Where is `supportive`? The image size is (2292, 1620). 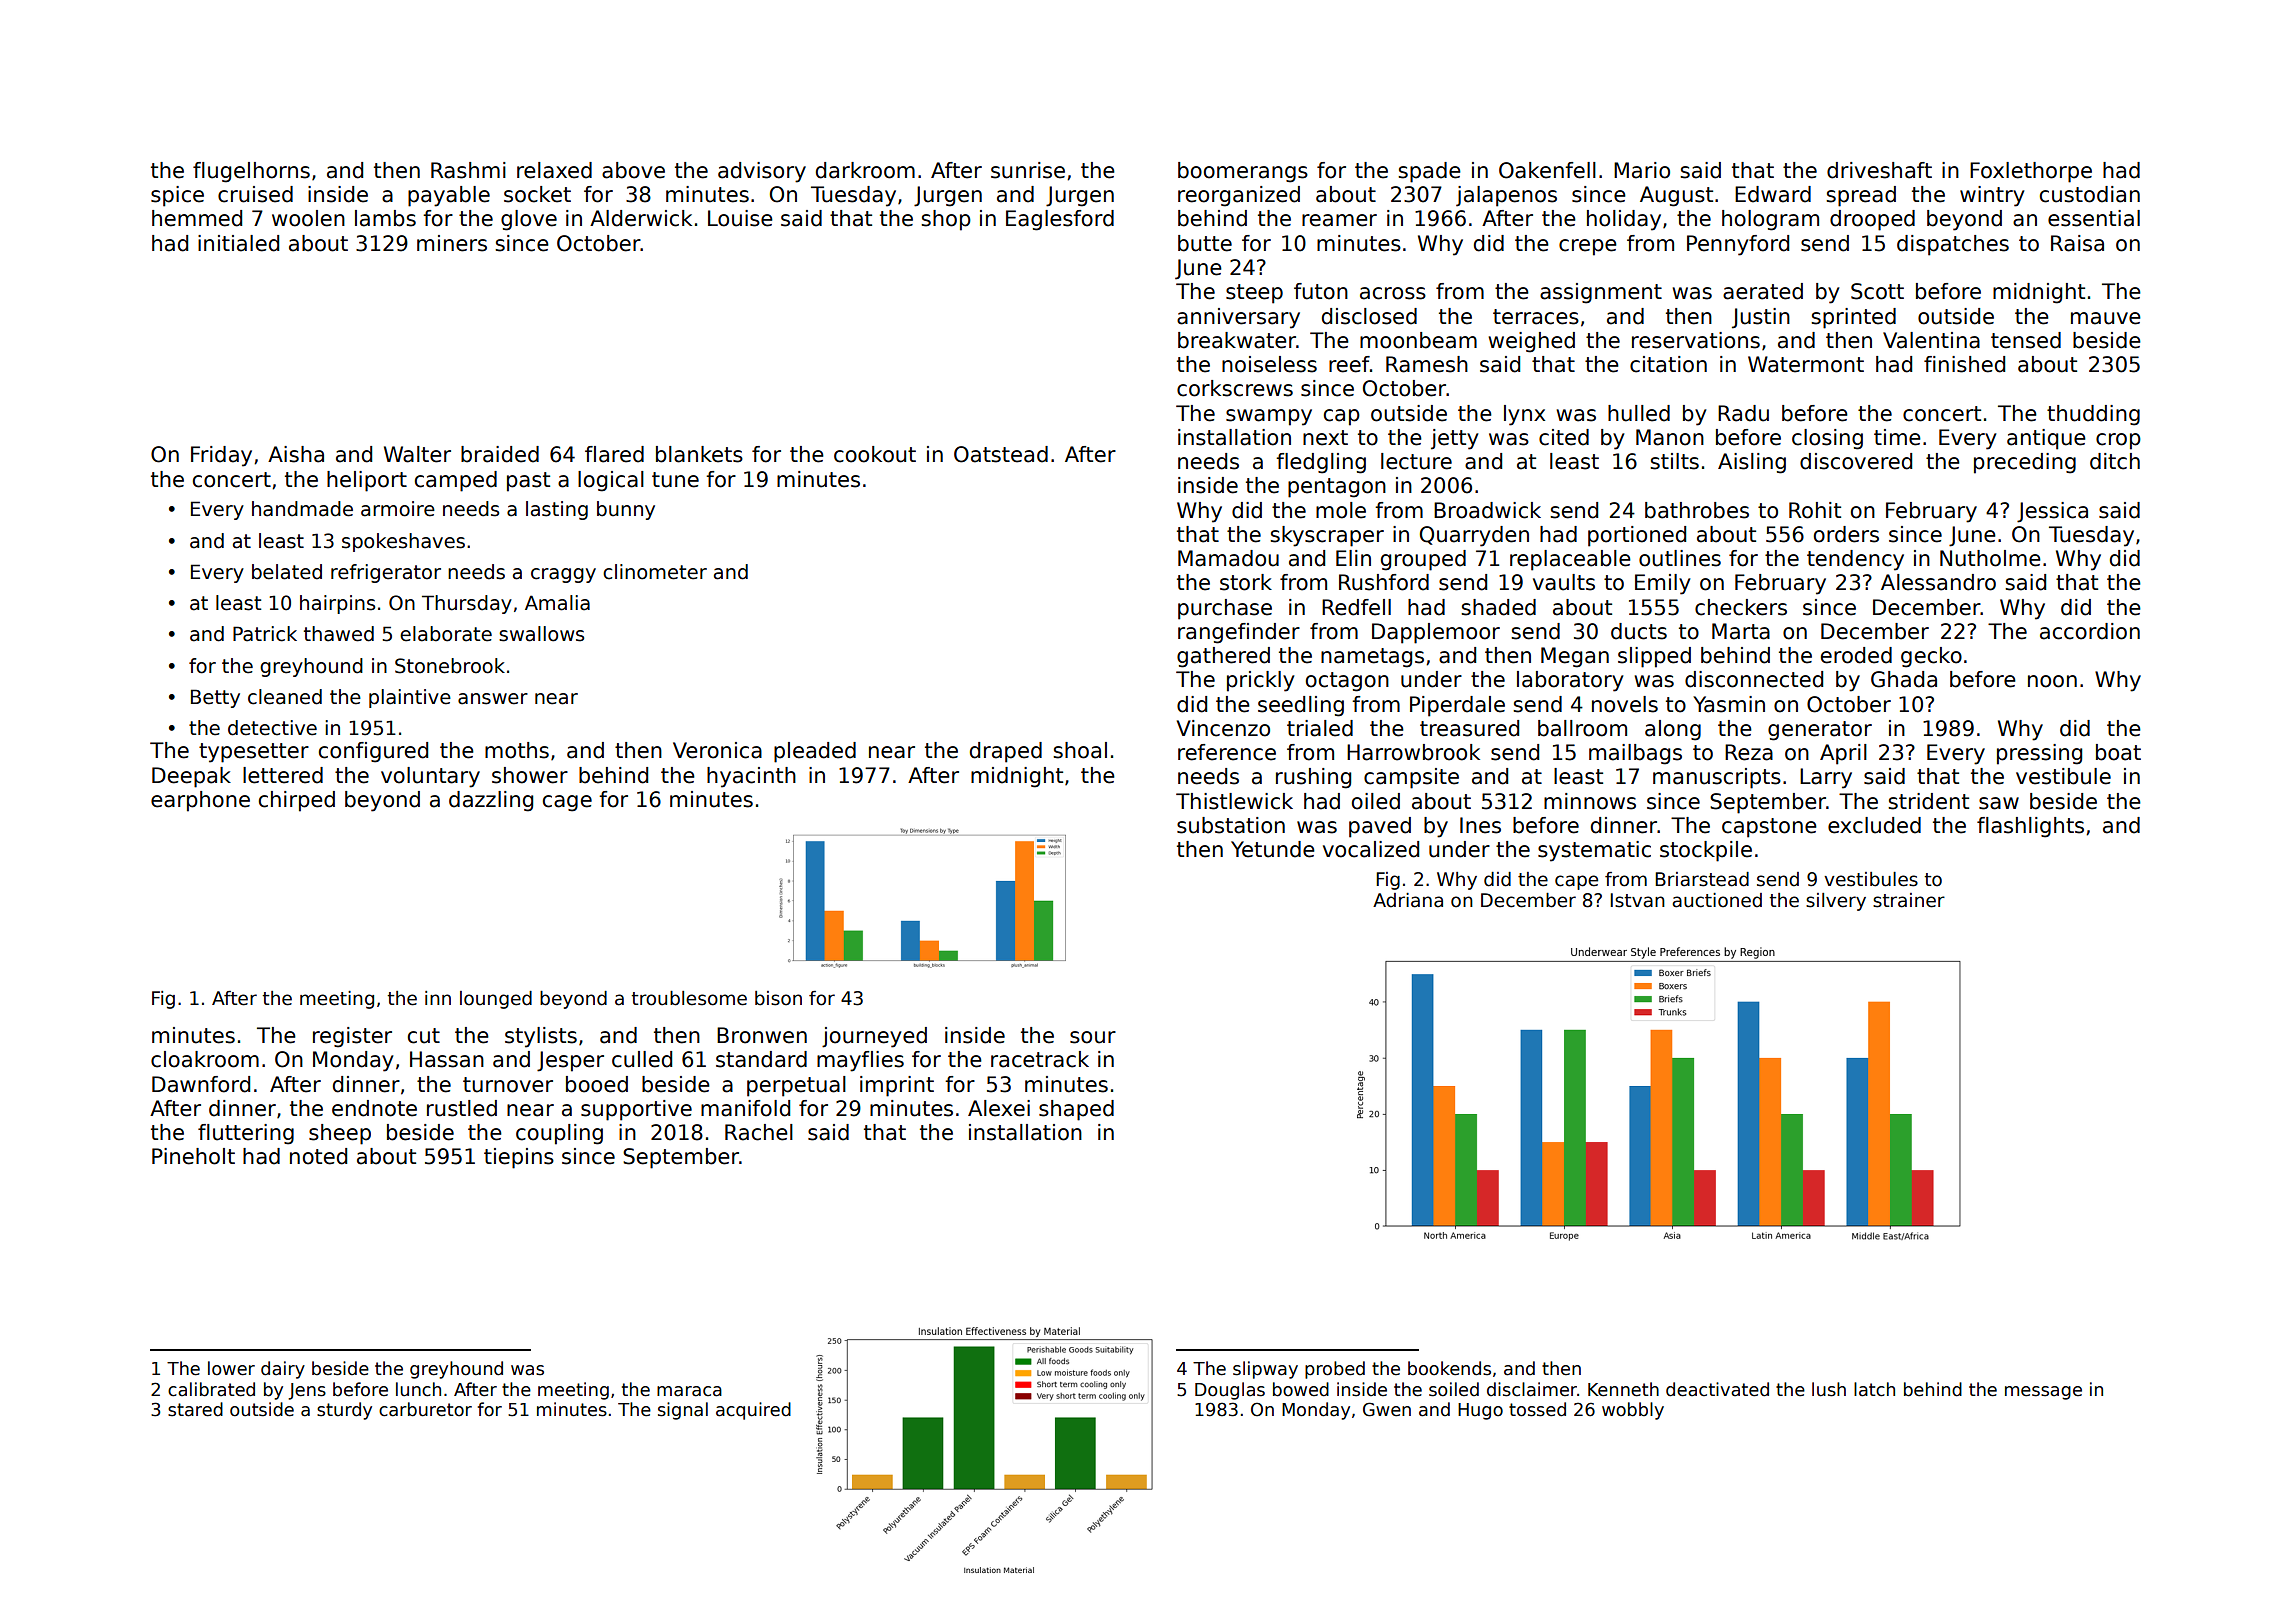 supportive is located at coordinates (636, 1110).
